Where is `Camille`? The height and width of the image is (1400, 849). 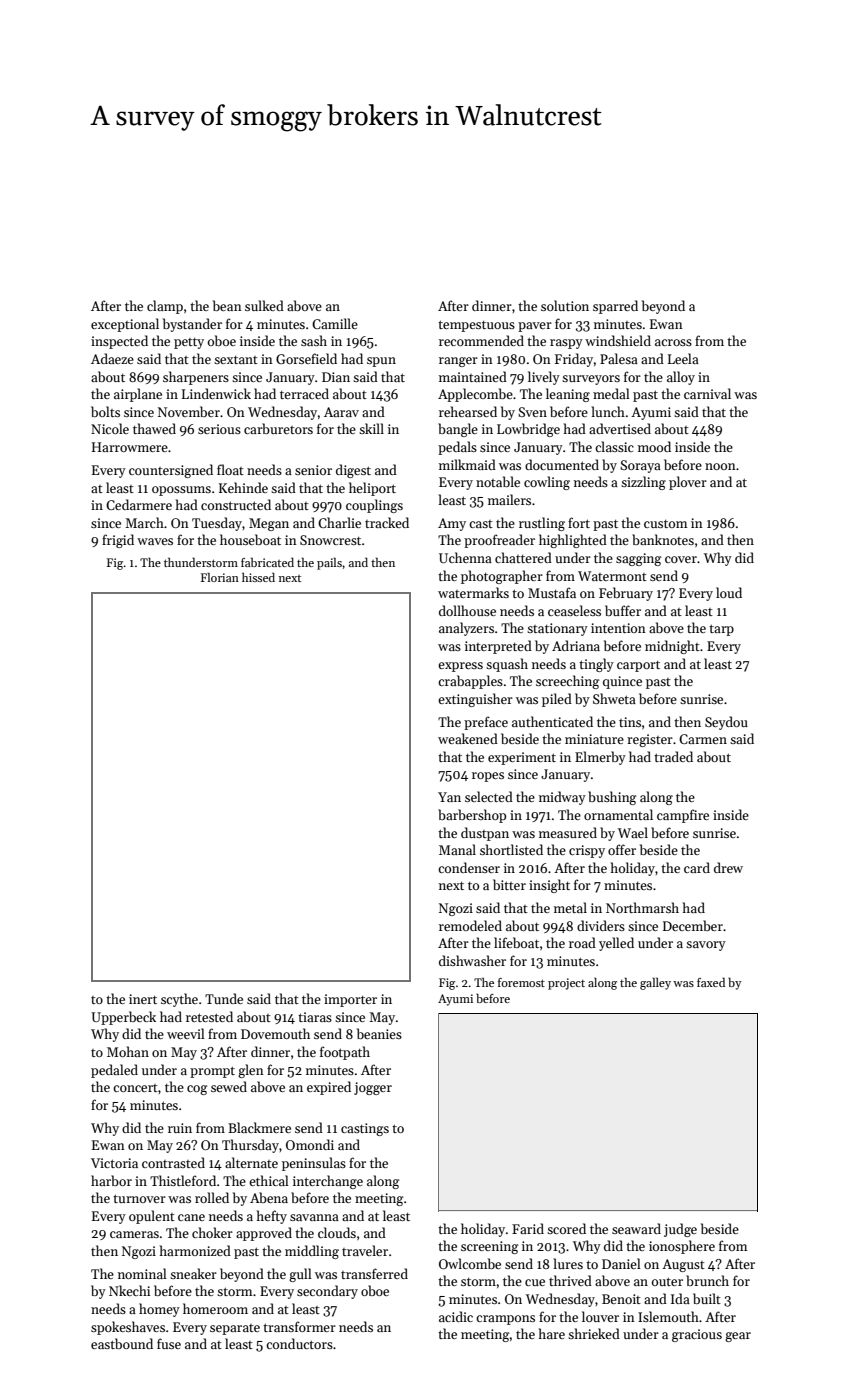 Camille is located at coordinates (335, 323).
